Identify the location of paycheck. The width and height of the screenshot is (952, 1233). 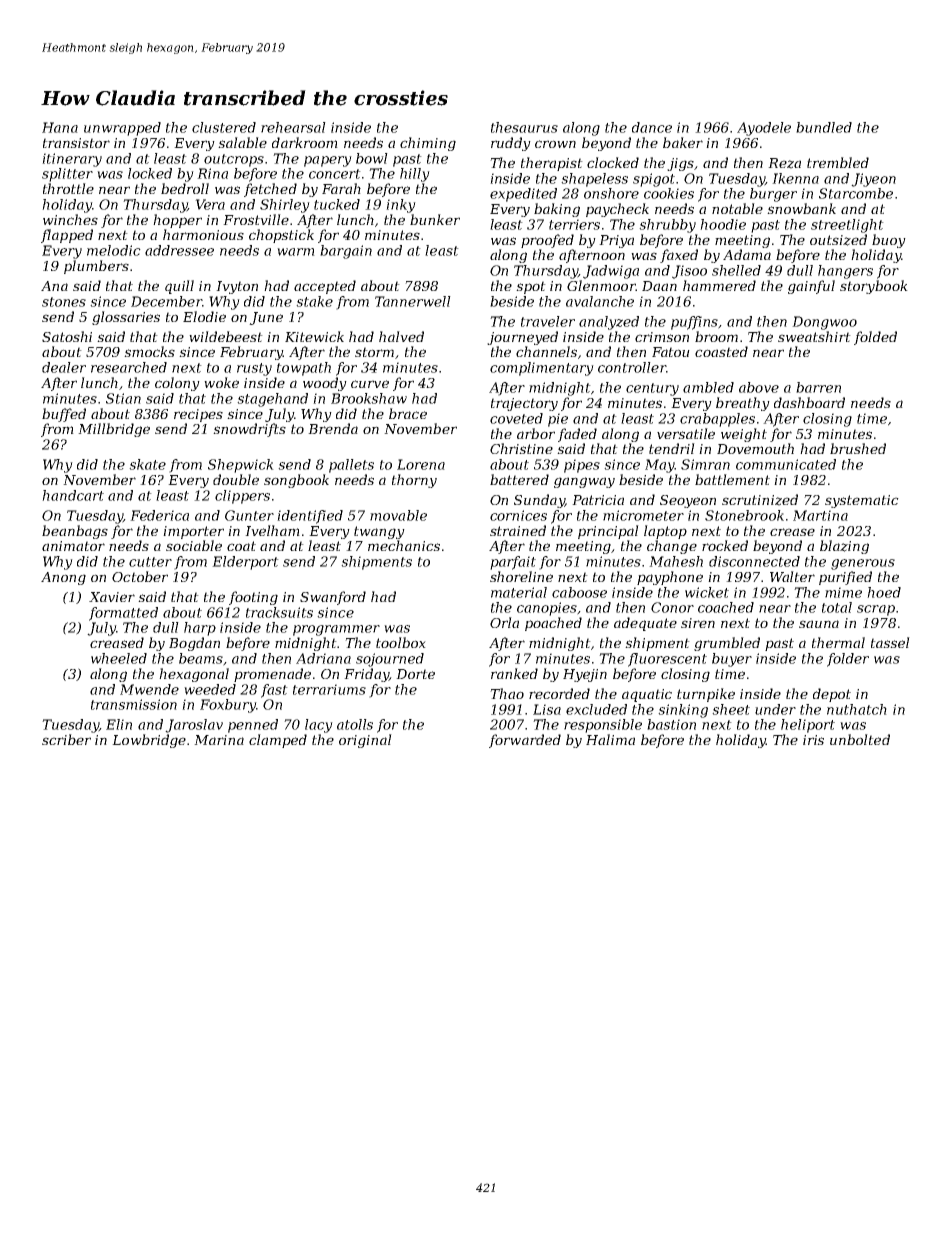
(617, 210).
